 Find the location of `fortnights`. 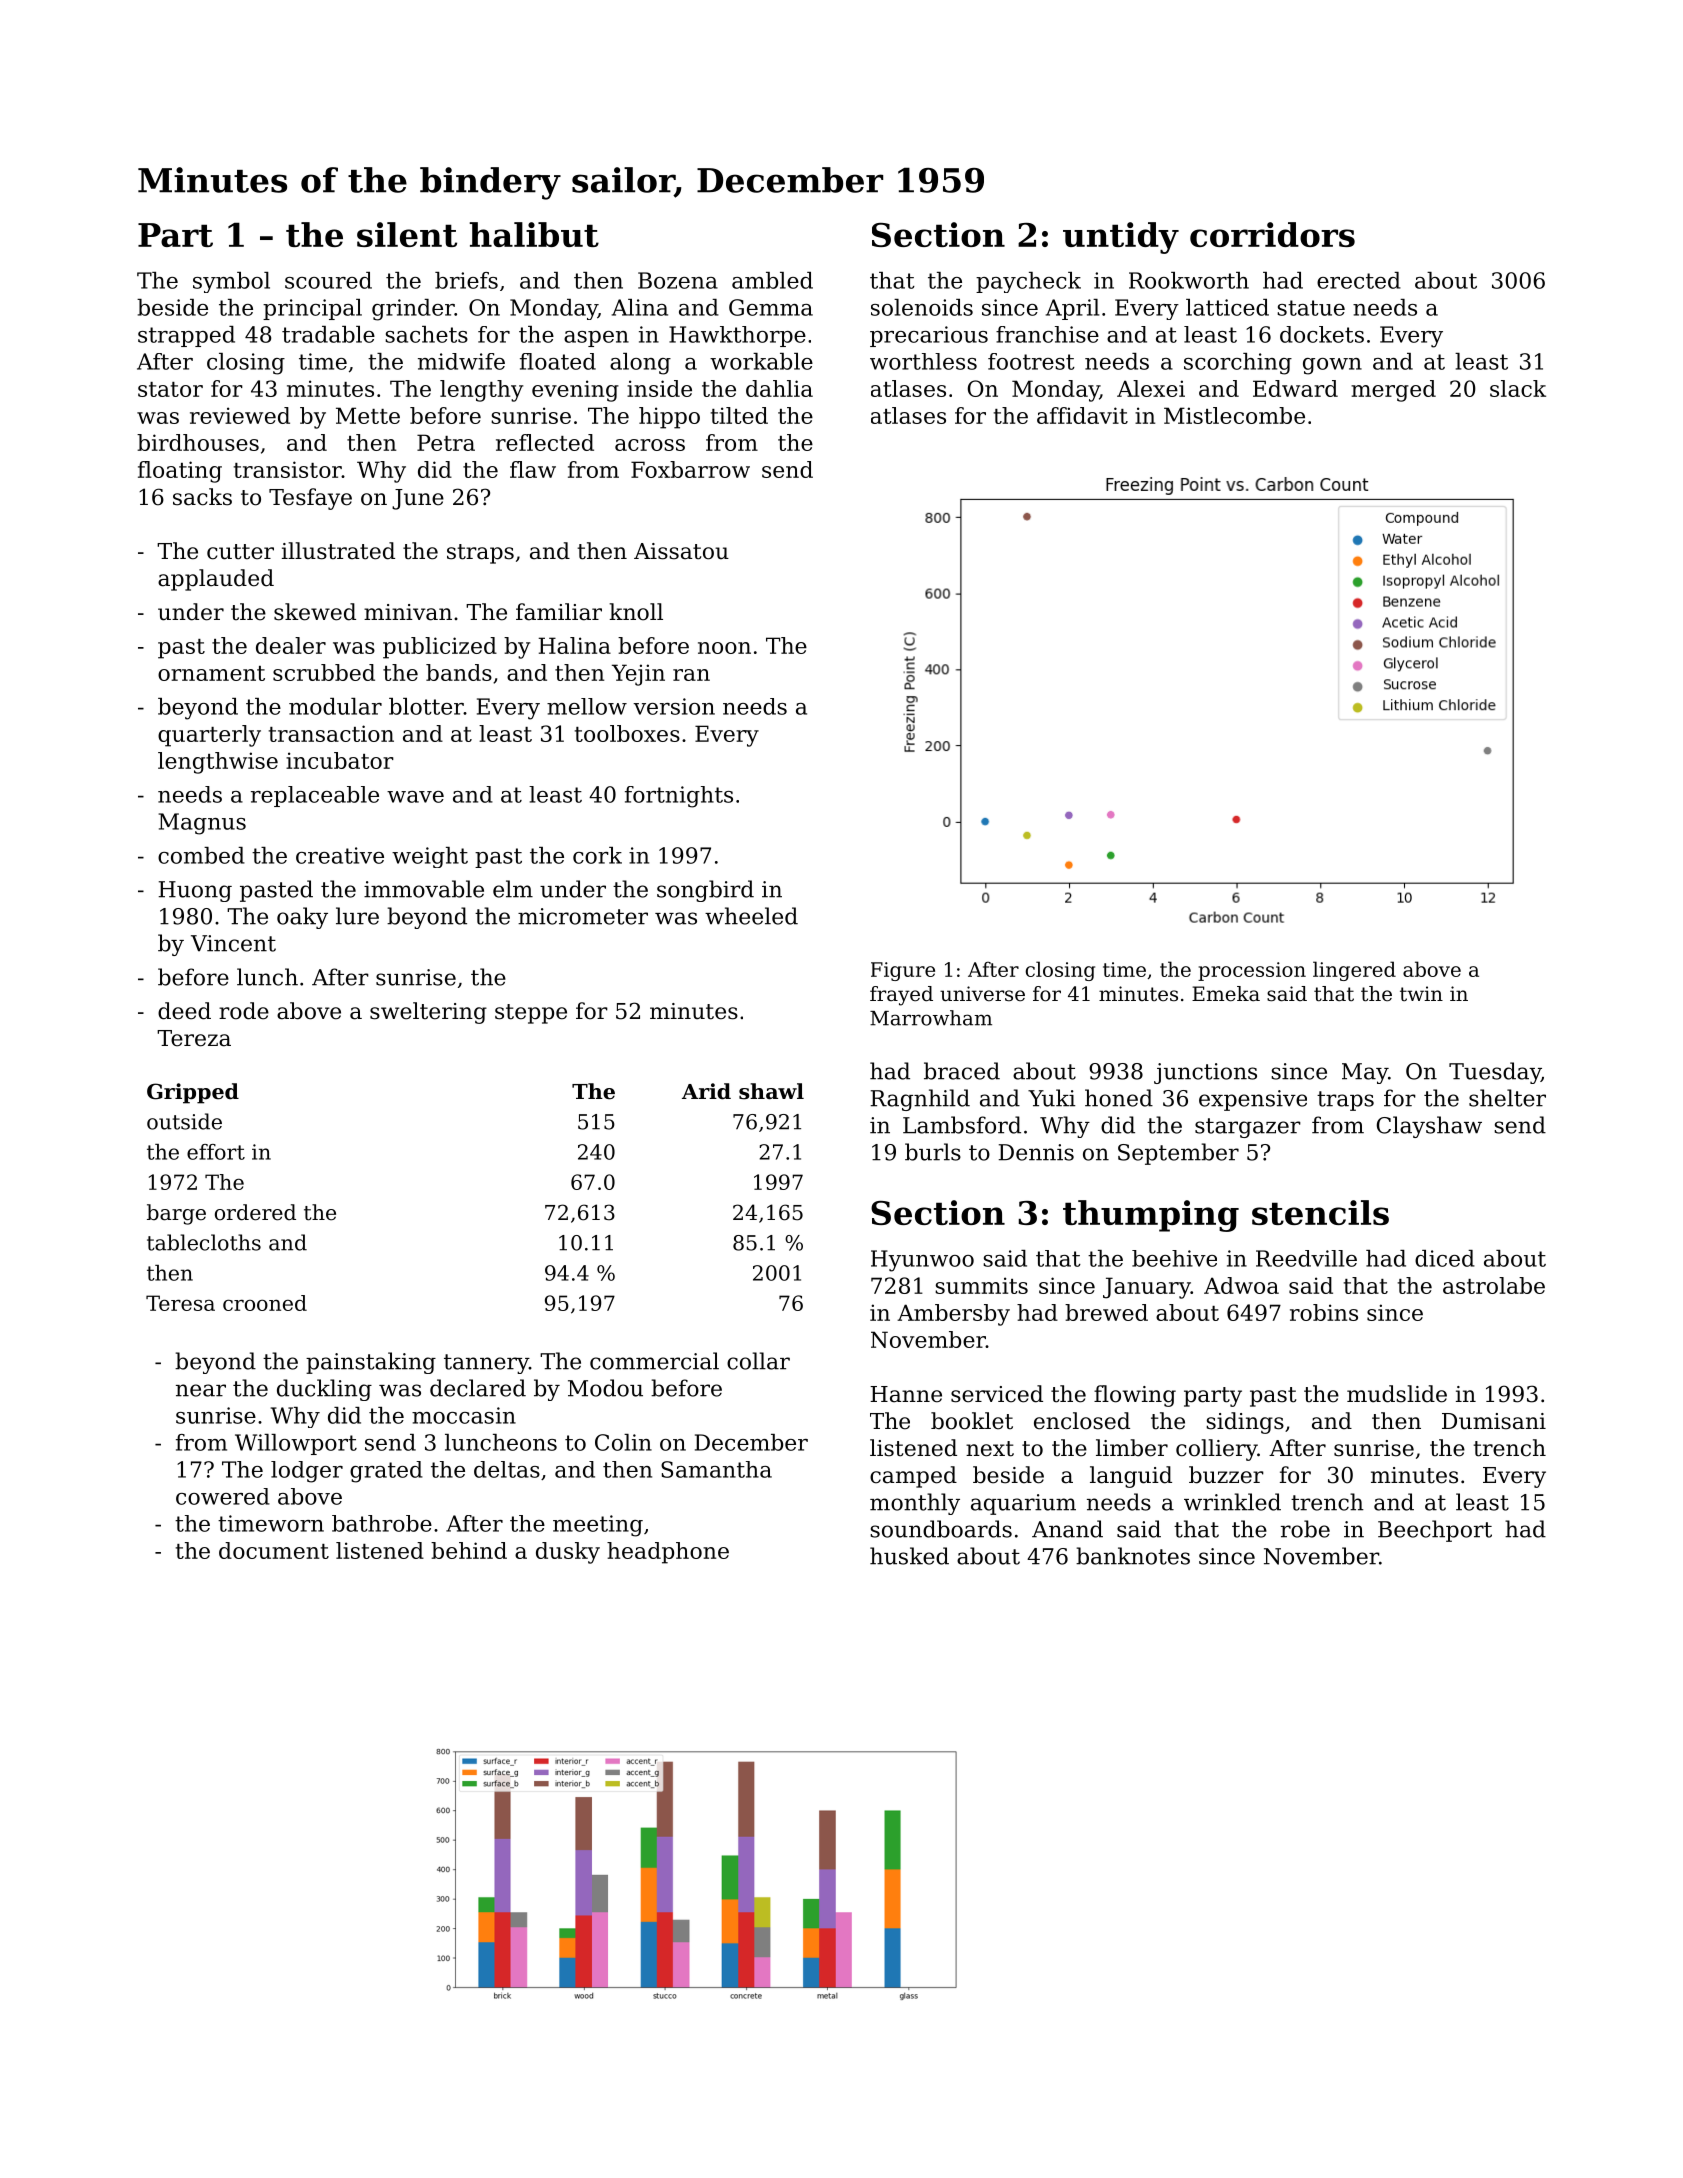

fortnights is located at coordinates (679, 797).
